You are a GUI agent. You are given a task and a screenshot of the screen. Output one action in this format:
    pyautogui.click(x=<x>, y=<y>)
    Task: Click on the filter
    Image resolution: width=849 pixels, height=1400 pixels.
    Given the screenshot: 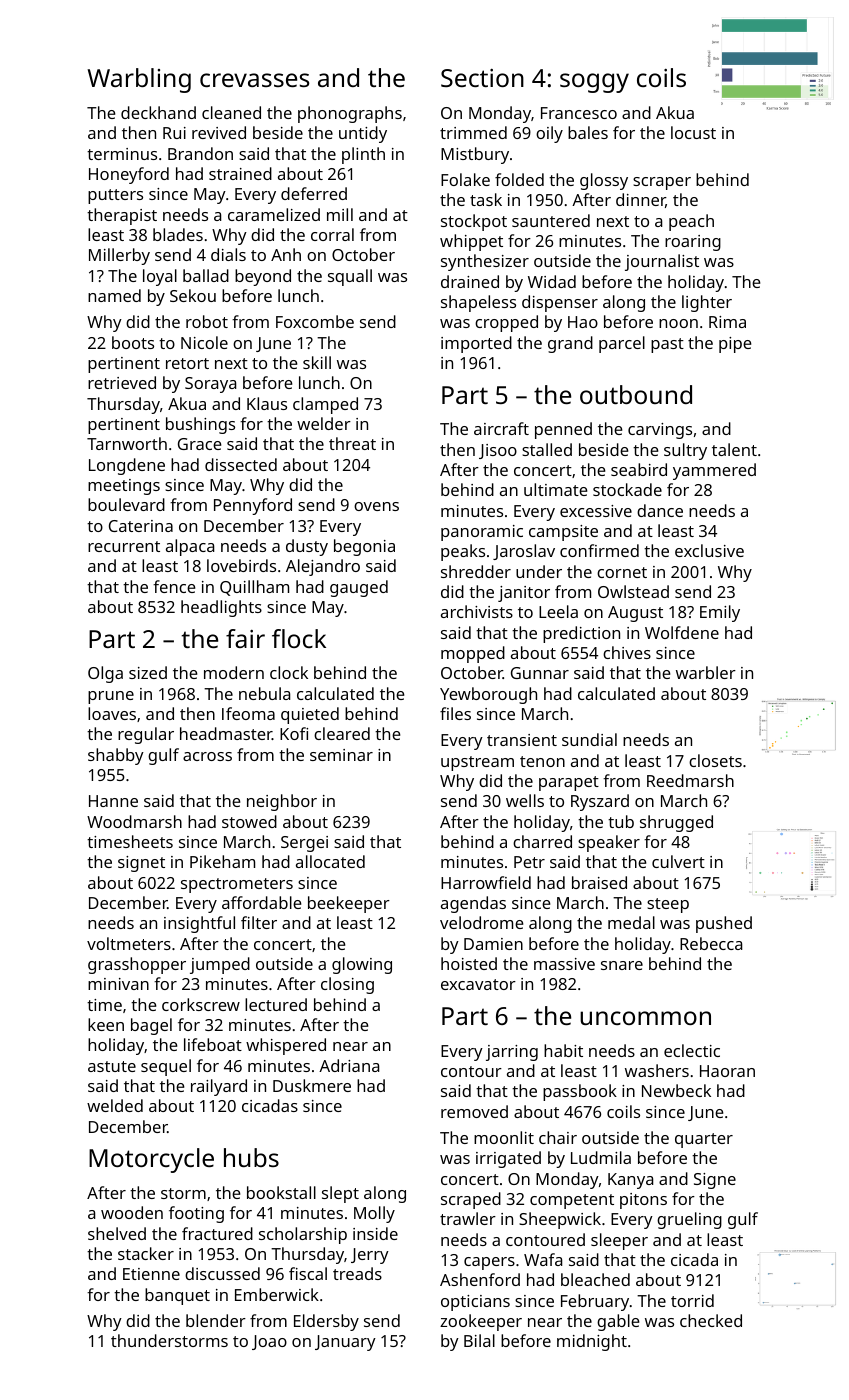 What is the action you would take?
    pyautogui.click(x=259, y=922)
